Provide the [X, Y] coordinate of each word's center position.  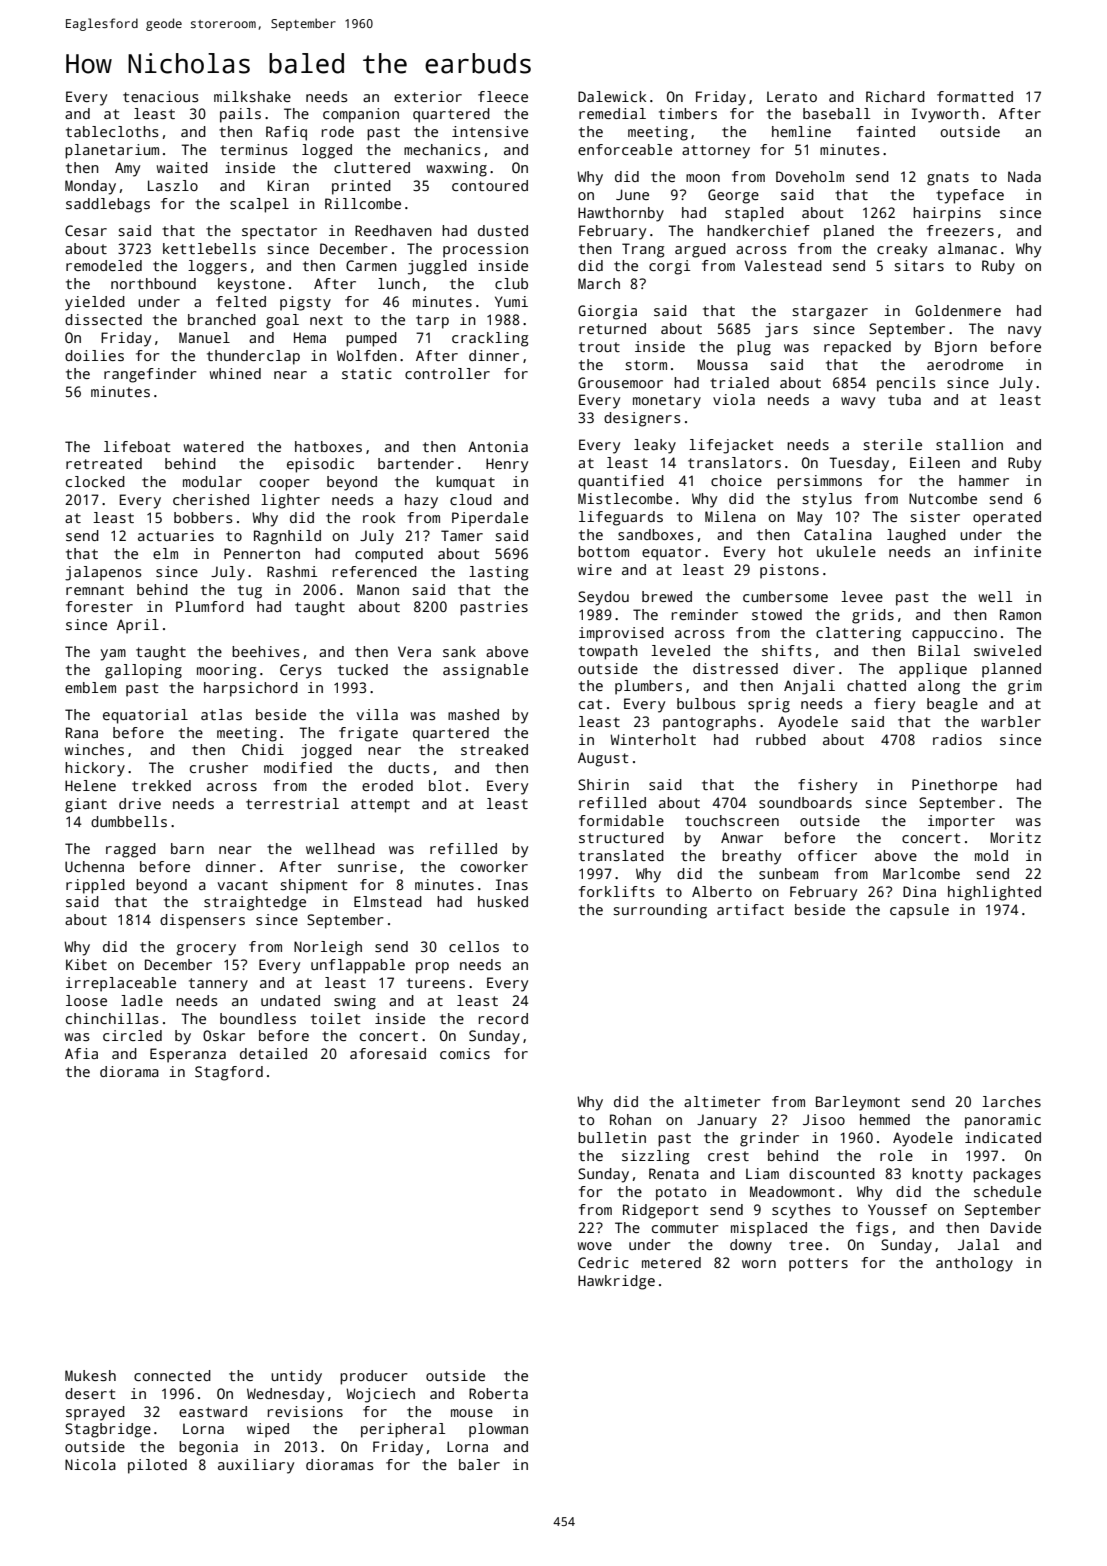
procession [485, 250]
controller [447, 373]
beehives [265, 651]
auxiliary [256, 1466]
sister [935, 516]
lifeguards [621, 518]
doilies [94, 355]
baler [479, 1464]
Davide [1016, 1227]
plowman [498, 1430]
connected [172, 1375]
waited [182, 167]
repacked [857, 348]
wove [595, 1246]
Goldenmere [958, 310]
